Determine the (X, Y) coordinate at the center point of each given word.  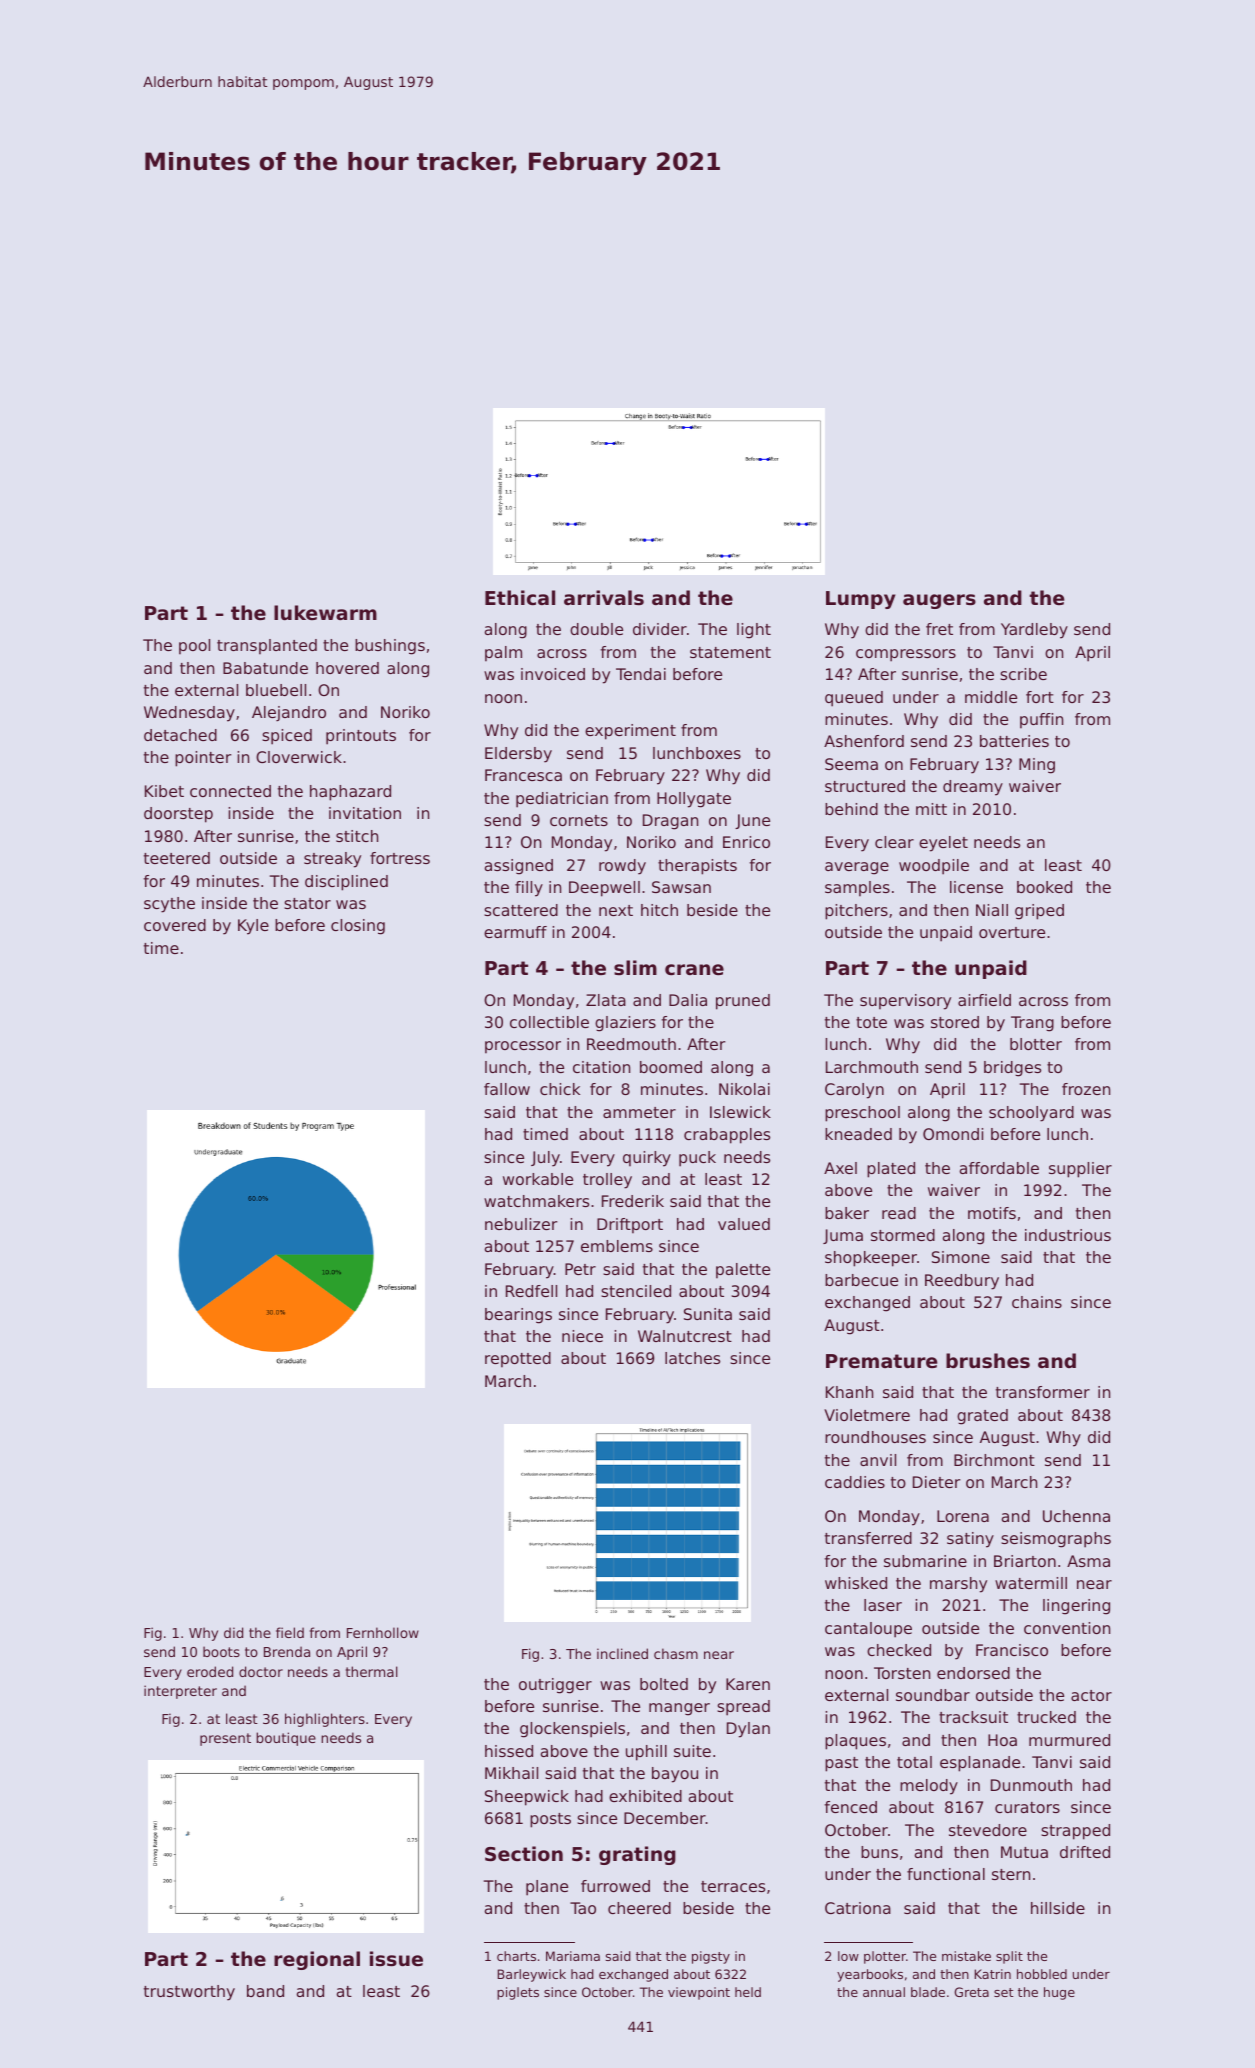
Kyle (253, 927)
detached (180, 735)
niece (582, 1336)
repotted (518, 1360)
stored (955, 1022)
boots (221, 1651)
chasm (676, 1653)
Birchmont (994, 1460)
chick (560, 1089)
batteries (1014, 741)
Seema (851, 764)
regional (317, 1960)
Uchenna (1076, 1516)
